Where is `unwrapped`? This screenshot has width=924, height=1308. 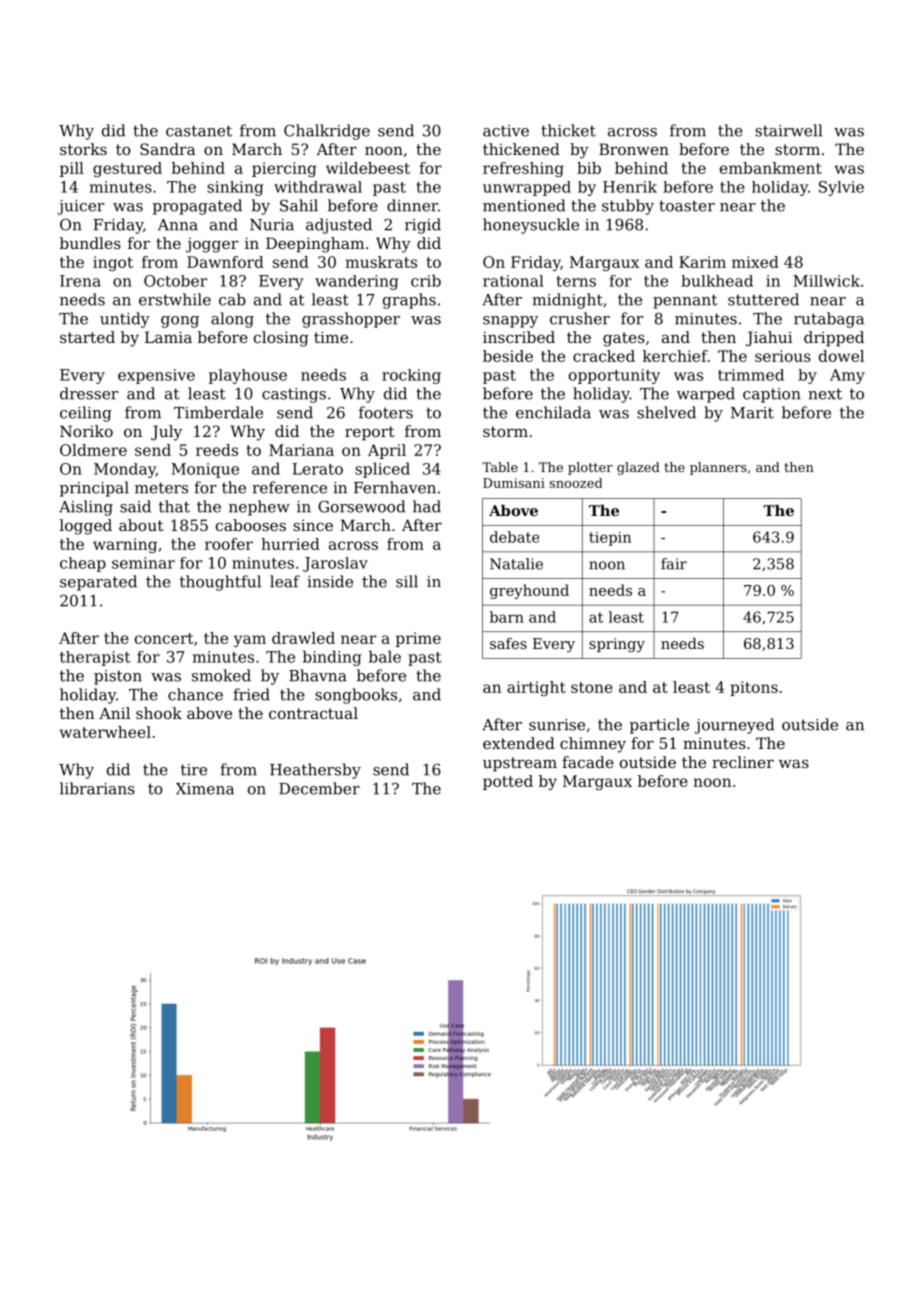
unwrapped is located at coordinates (527, 188).
